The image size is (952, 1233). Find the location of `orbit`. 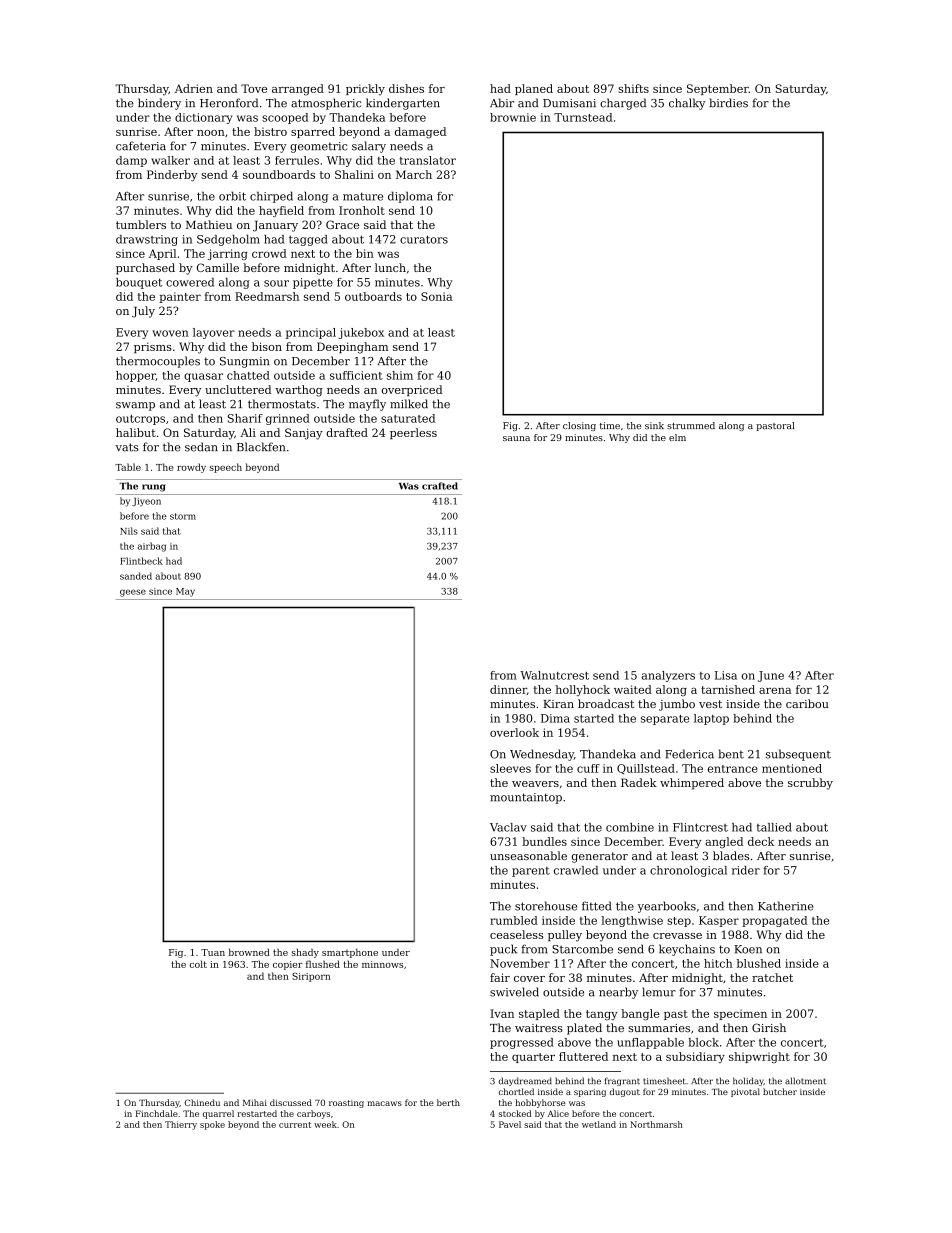

orbit is located at coordinates (232, 196).
